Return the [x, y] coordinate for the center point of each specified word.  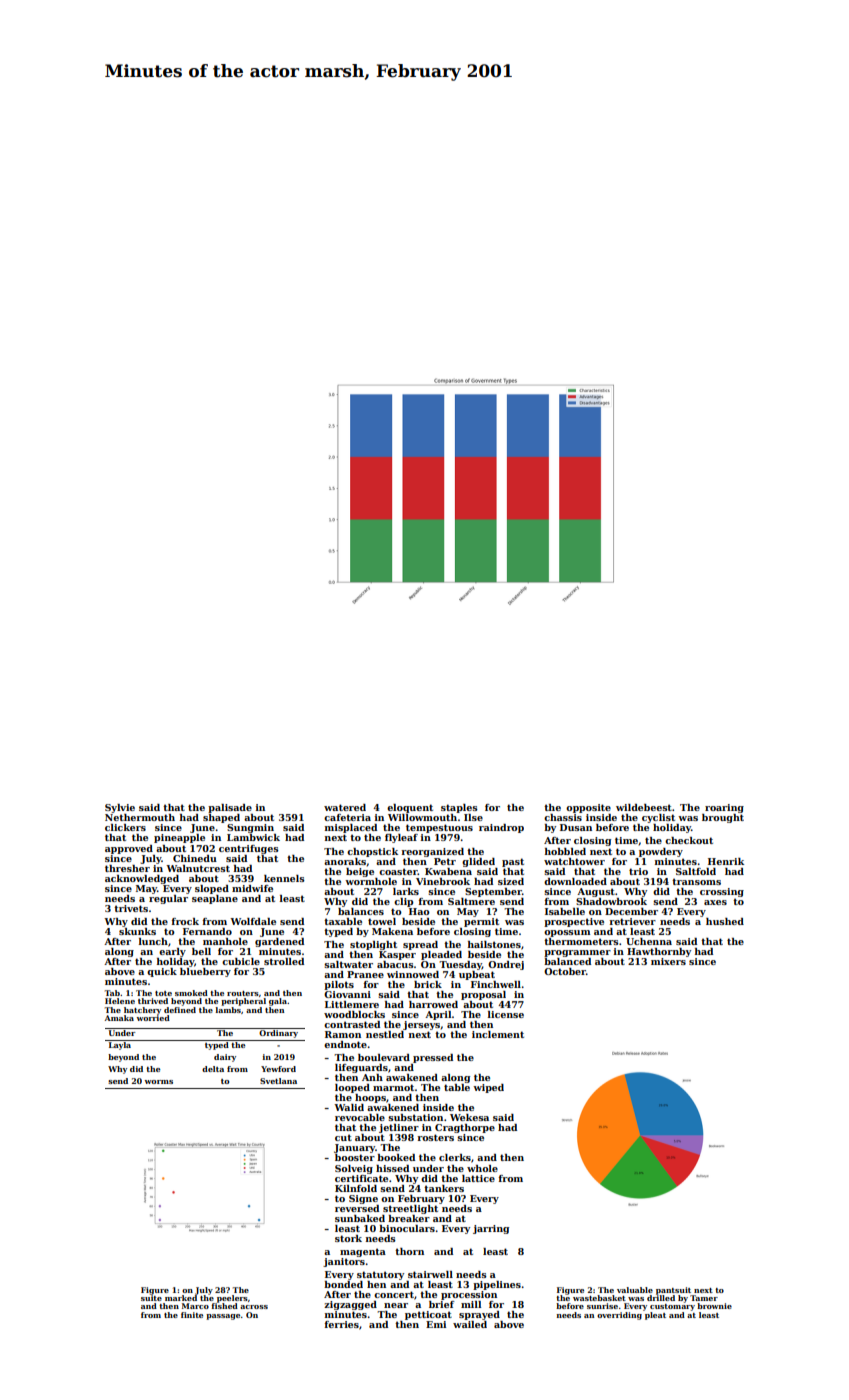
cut [343, 1137]
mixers [668, 961]
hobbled [565, 851]
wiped [488, 1088]
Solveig [354, 1169]
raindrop [501, 828]
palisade [230, 808]
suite [151, 1298]
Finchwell [496, 984]
